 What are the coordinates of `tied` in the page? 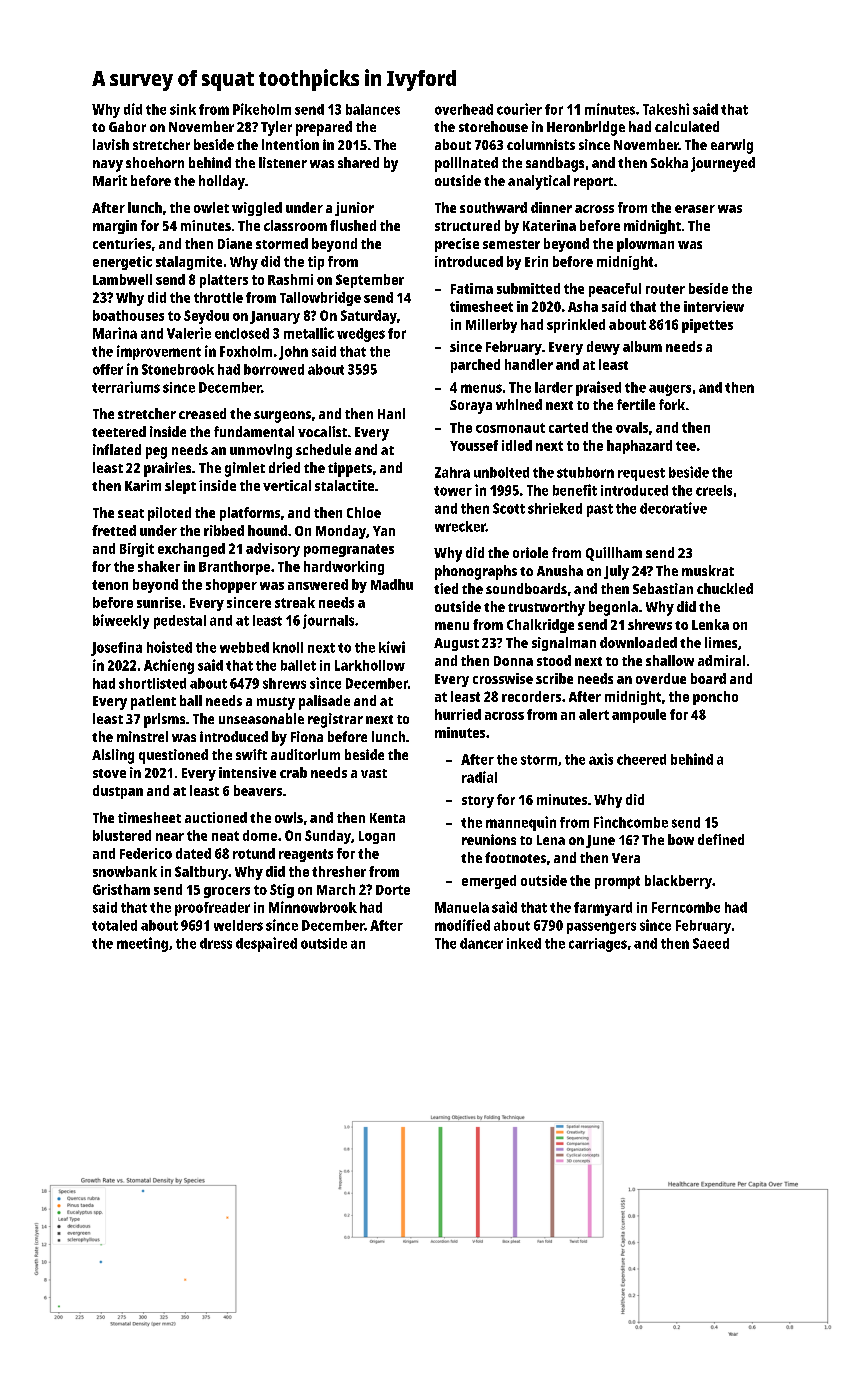 It's located at (446, 588).
